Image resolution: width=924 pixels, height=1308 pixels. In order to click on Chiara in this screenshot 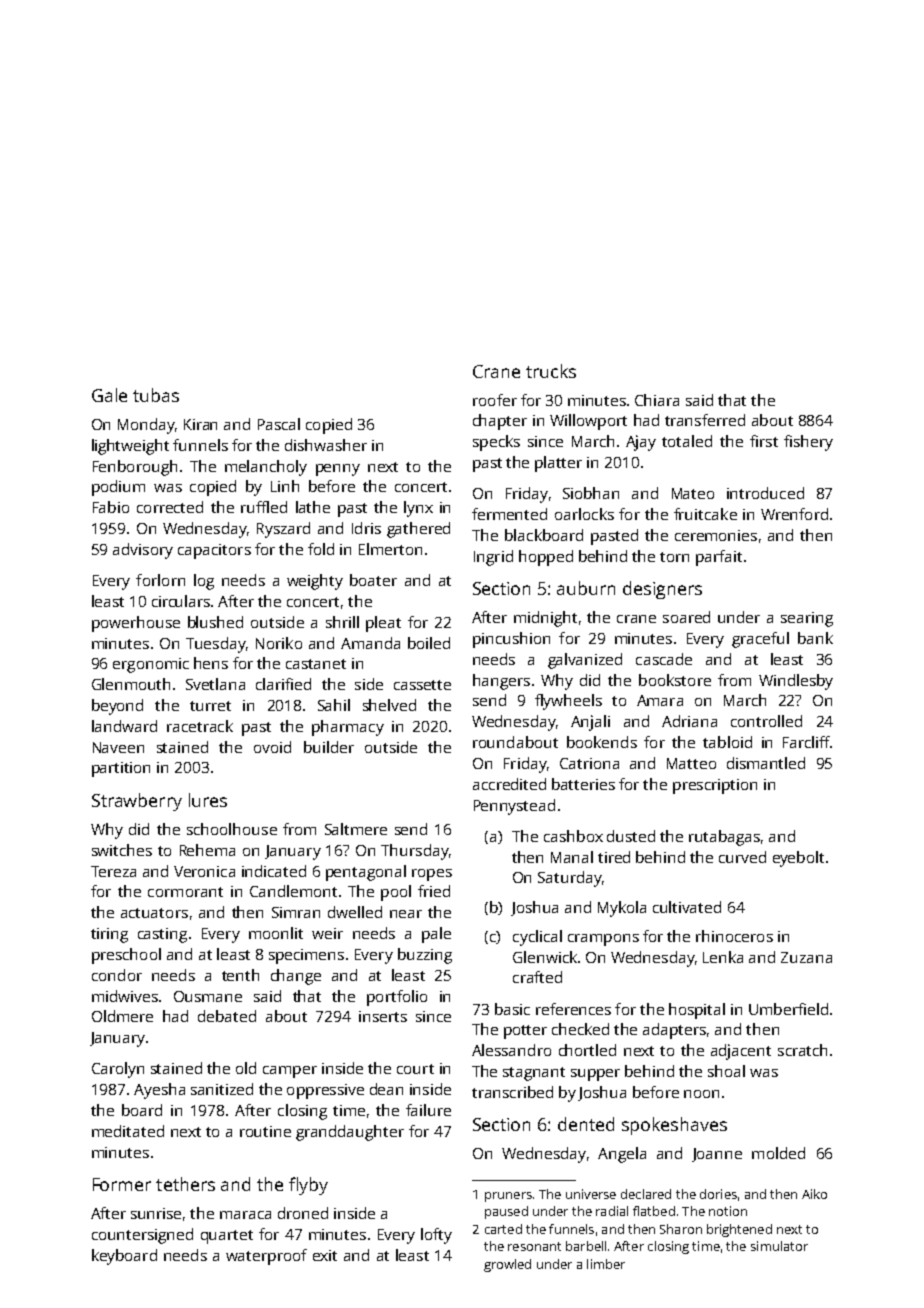, I will do `click(657, 400)`.
